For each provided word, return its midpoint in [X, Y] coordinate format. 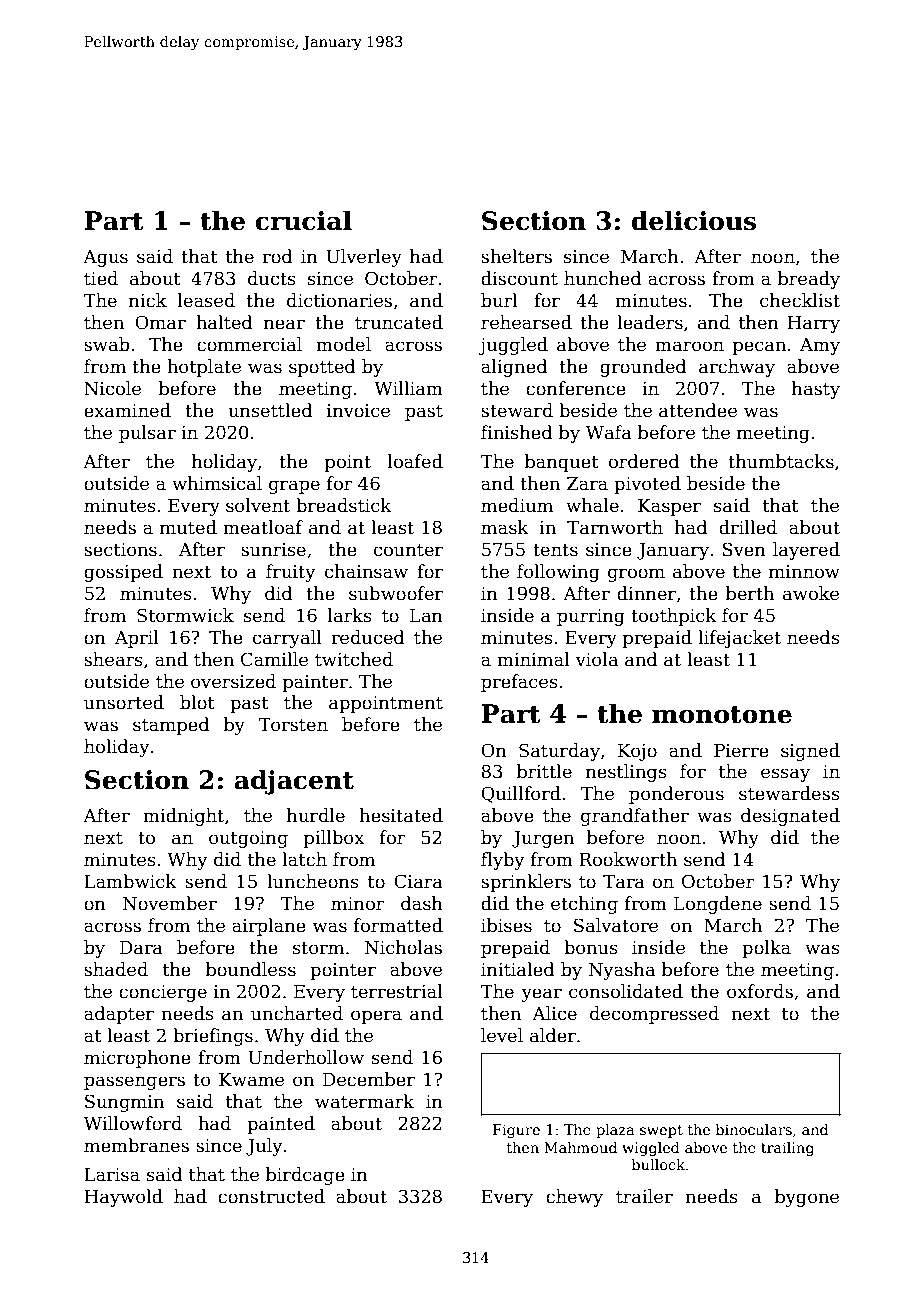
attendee [698, 410]
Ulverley [364, 258]
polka [766, 949]
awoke [811, 593]
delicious [693, 220]
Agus [105, 258]
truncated [399, 322]
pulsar [147, 434]
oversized [233, 681]
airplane [269, 927]
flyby [503, 861]
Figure [516, 1131]
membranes [136, 1145]
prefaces [519, 683]
